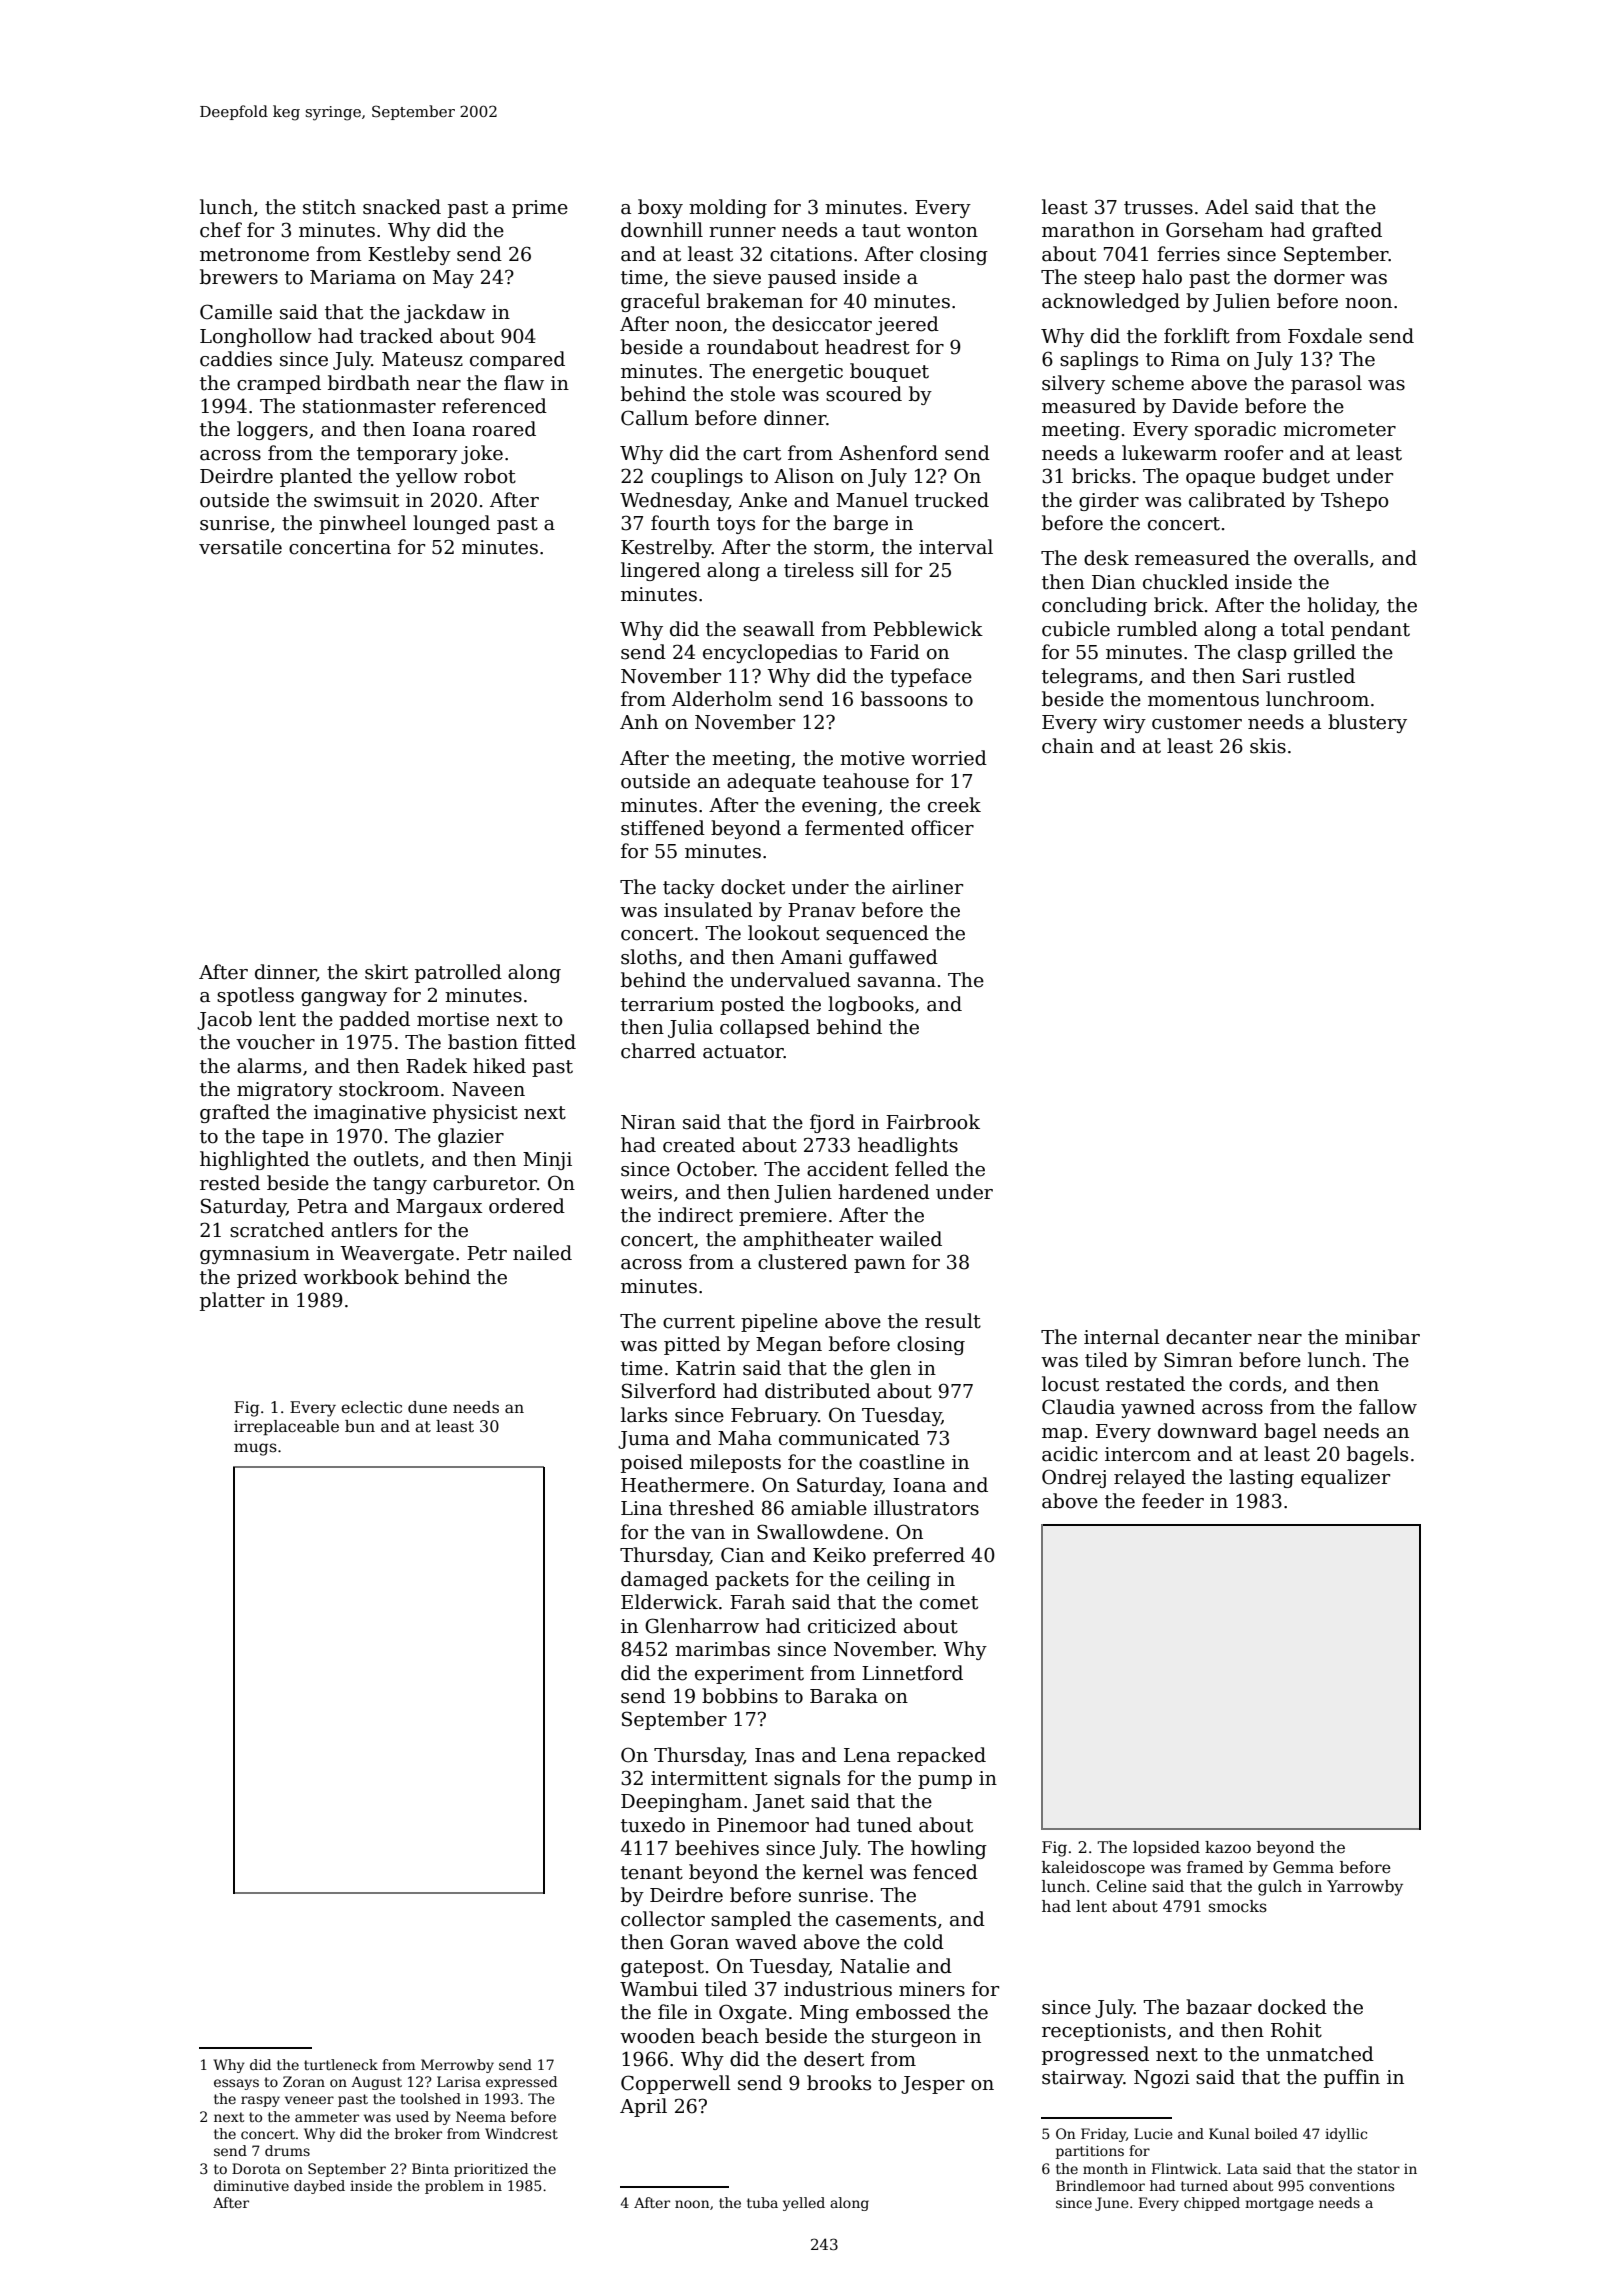 Image resolution: width=1620 pixels, height=2292 pixels. I want to click on mugs, so click(255, 1449).
